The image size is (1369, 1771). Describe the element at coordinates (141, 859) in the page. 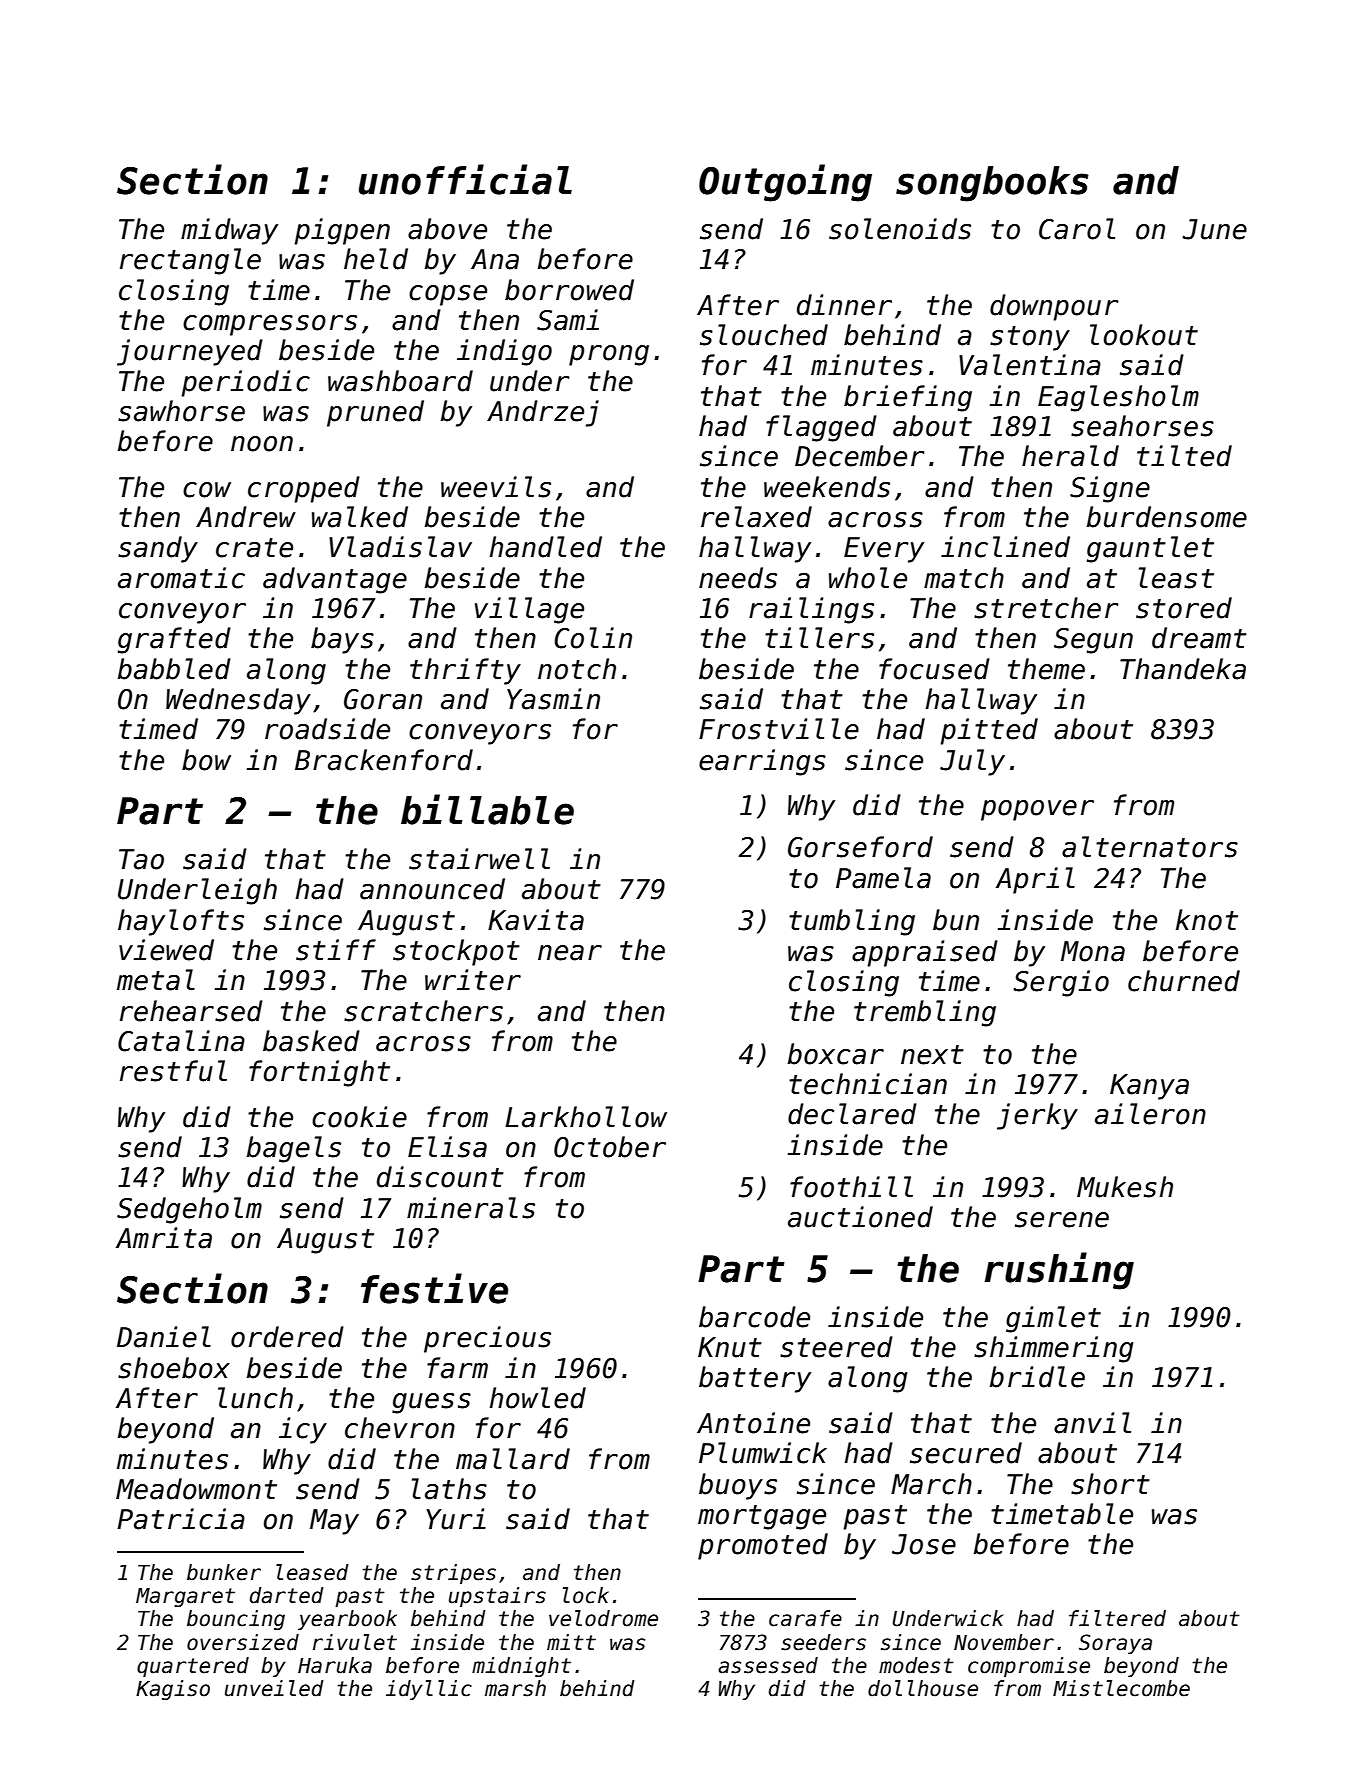

I see `Tao` at that location.
